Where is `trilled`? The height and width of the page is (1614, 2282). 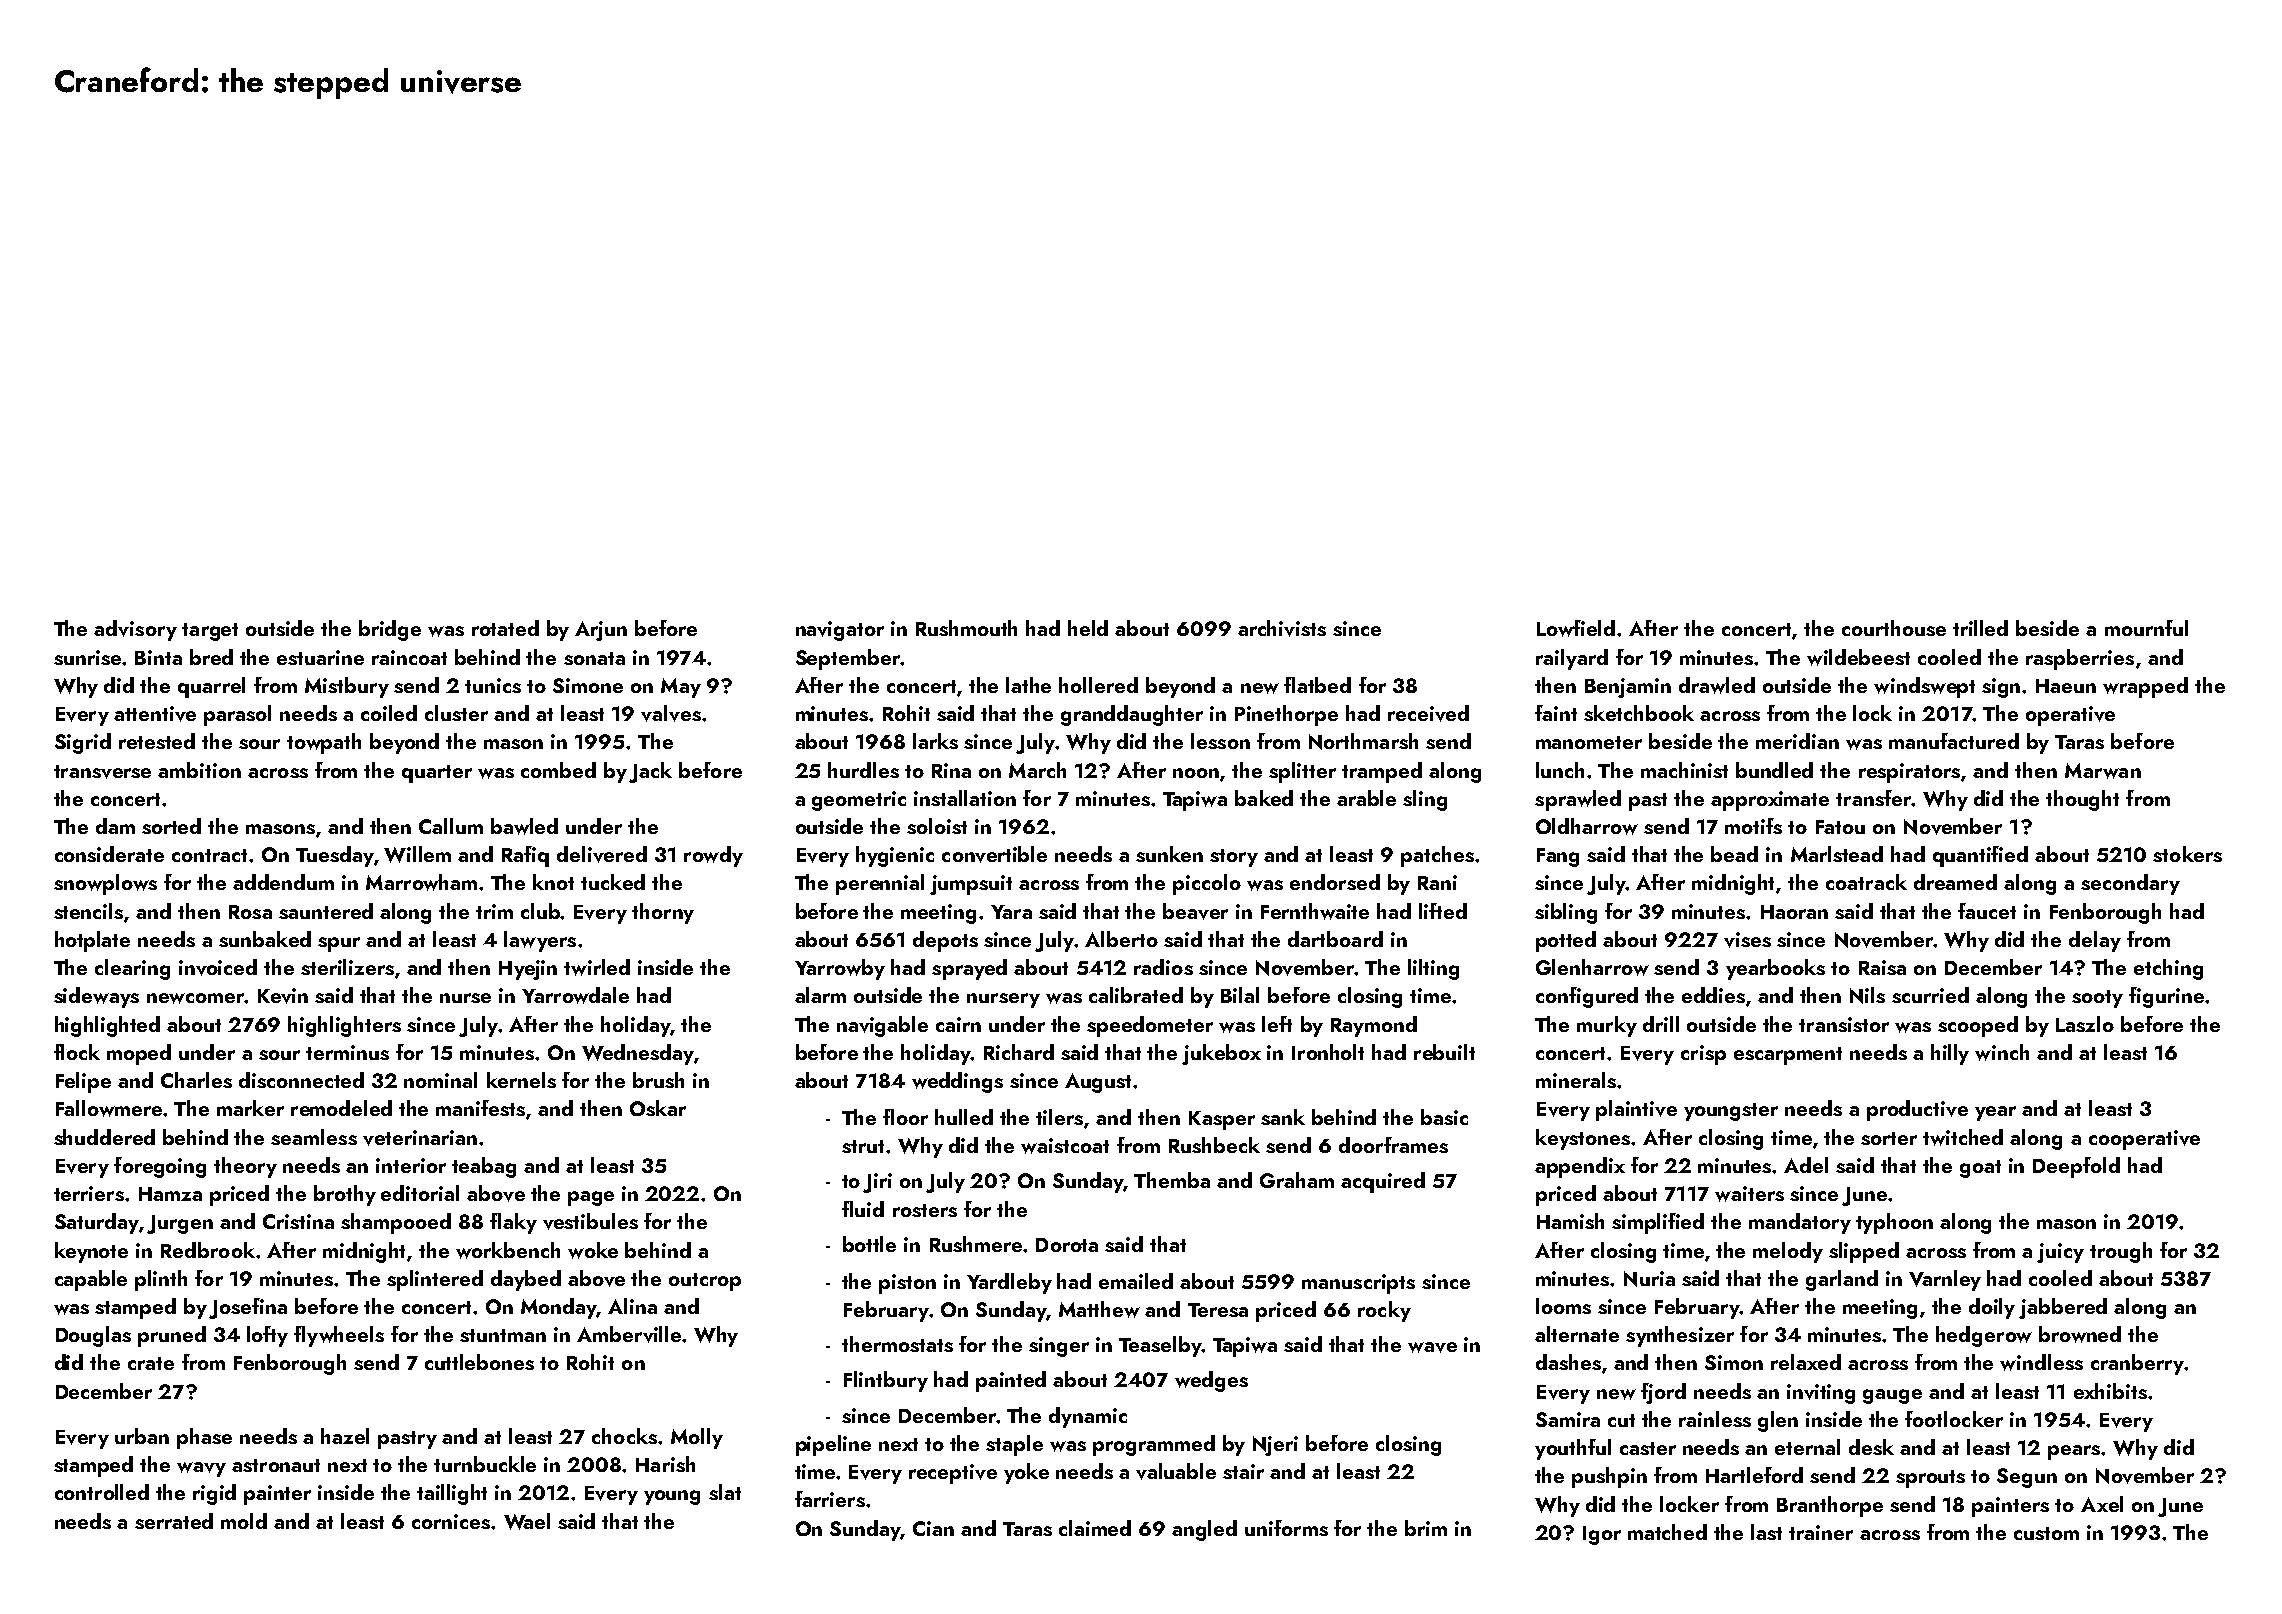 trilled is located at coordinates (1980, 628).
